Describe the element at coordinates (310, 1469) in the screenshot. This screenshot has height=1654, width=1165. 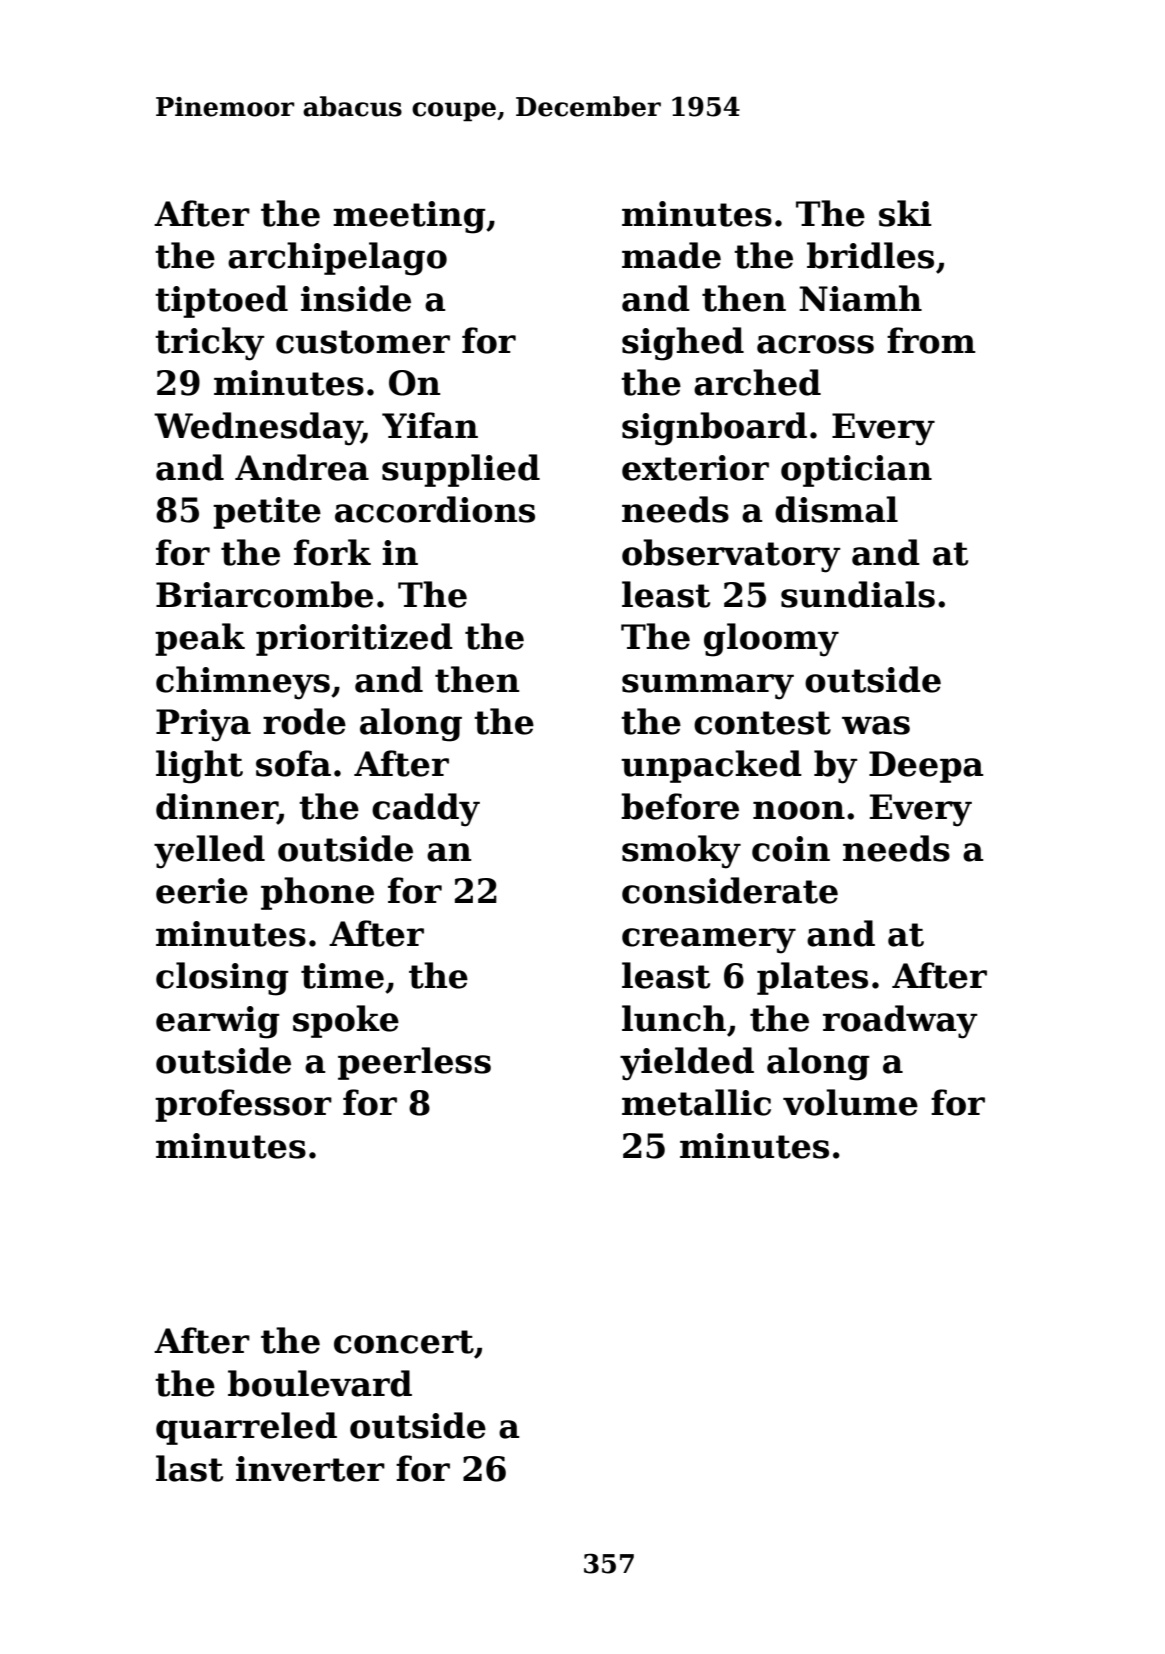
I see `inverter` at that location.
